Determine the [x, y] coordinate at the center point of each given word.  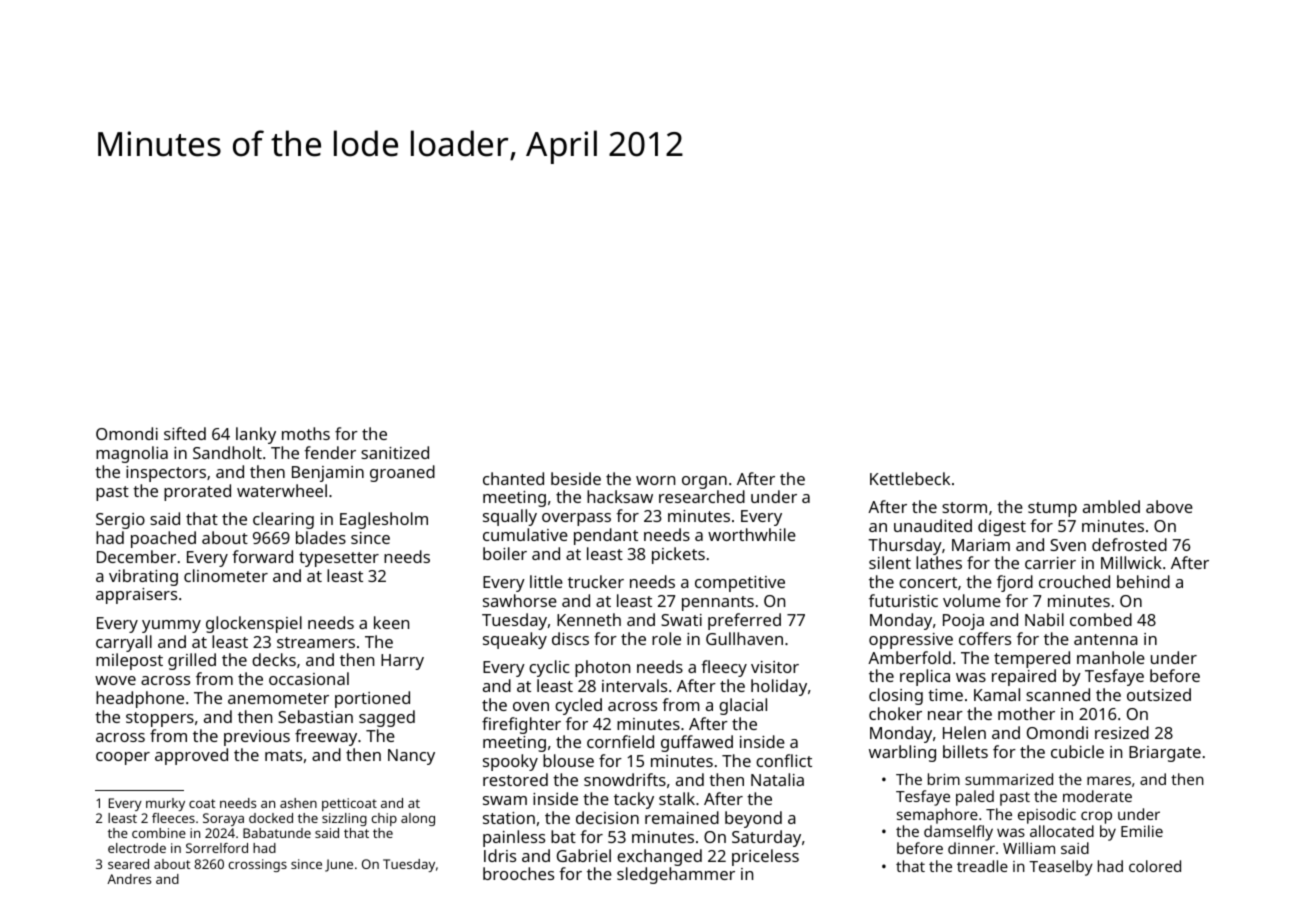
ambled [1111, 506]
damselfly [958, 833]
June [339, 865]
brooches [518, 873]
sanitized [395, 452]
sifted [185, 433]
